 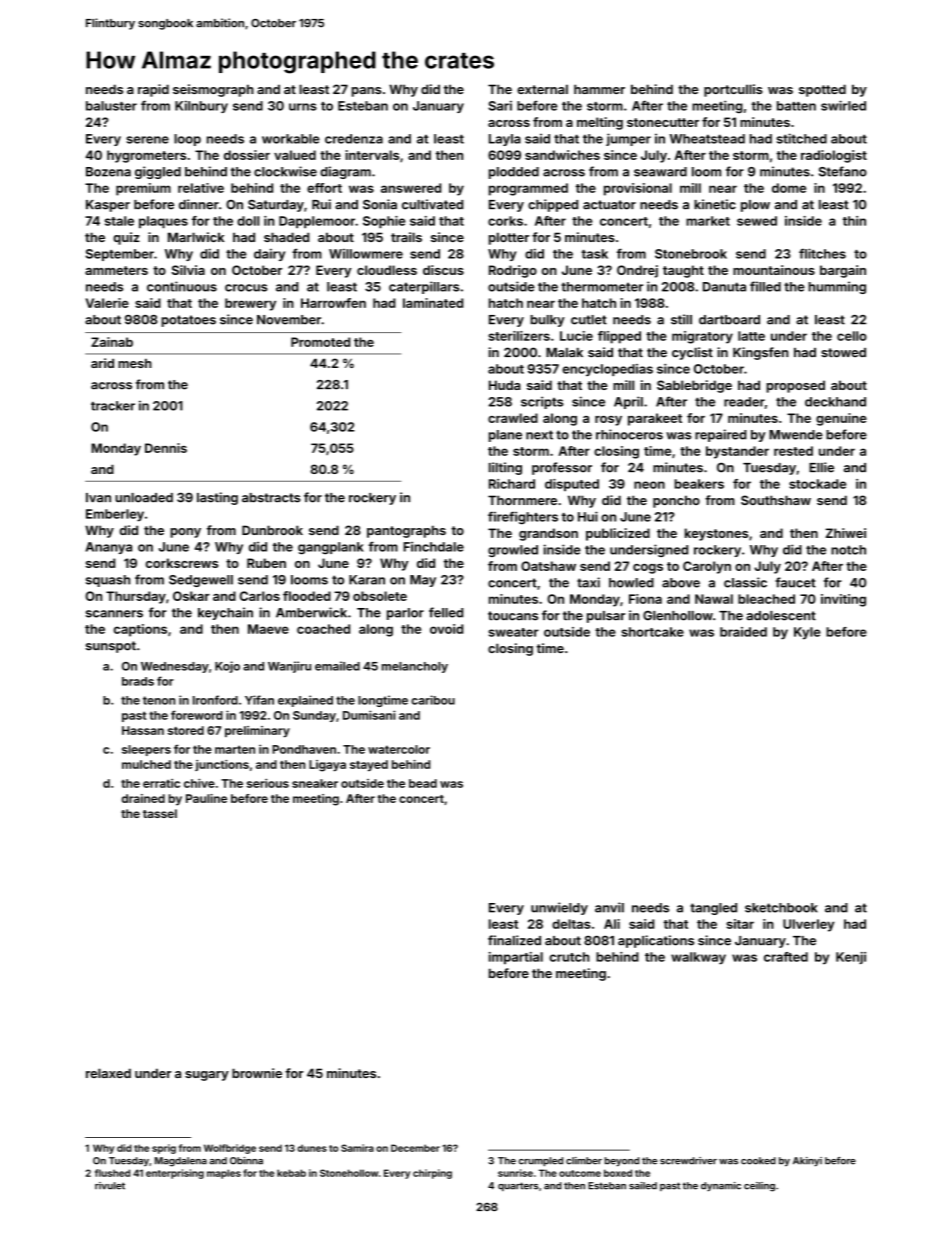 What do you see at coordinates (138, 681) in the page?
I see `brads` at bounding box center [138, 681].
